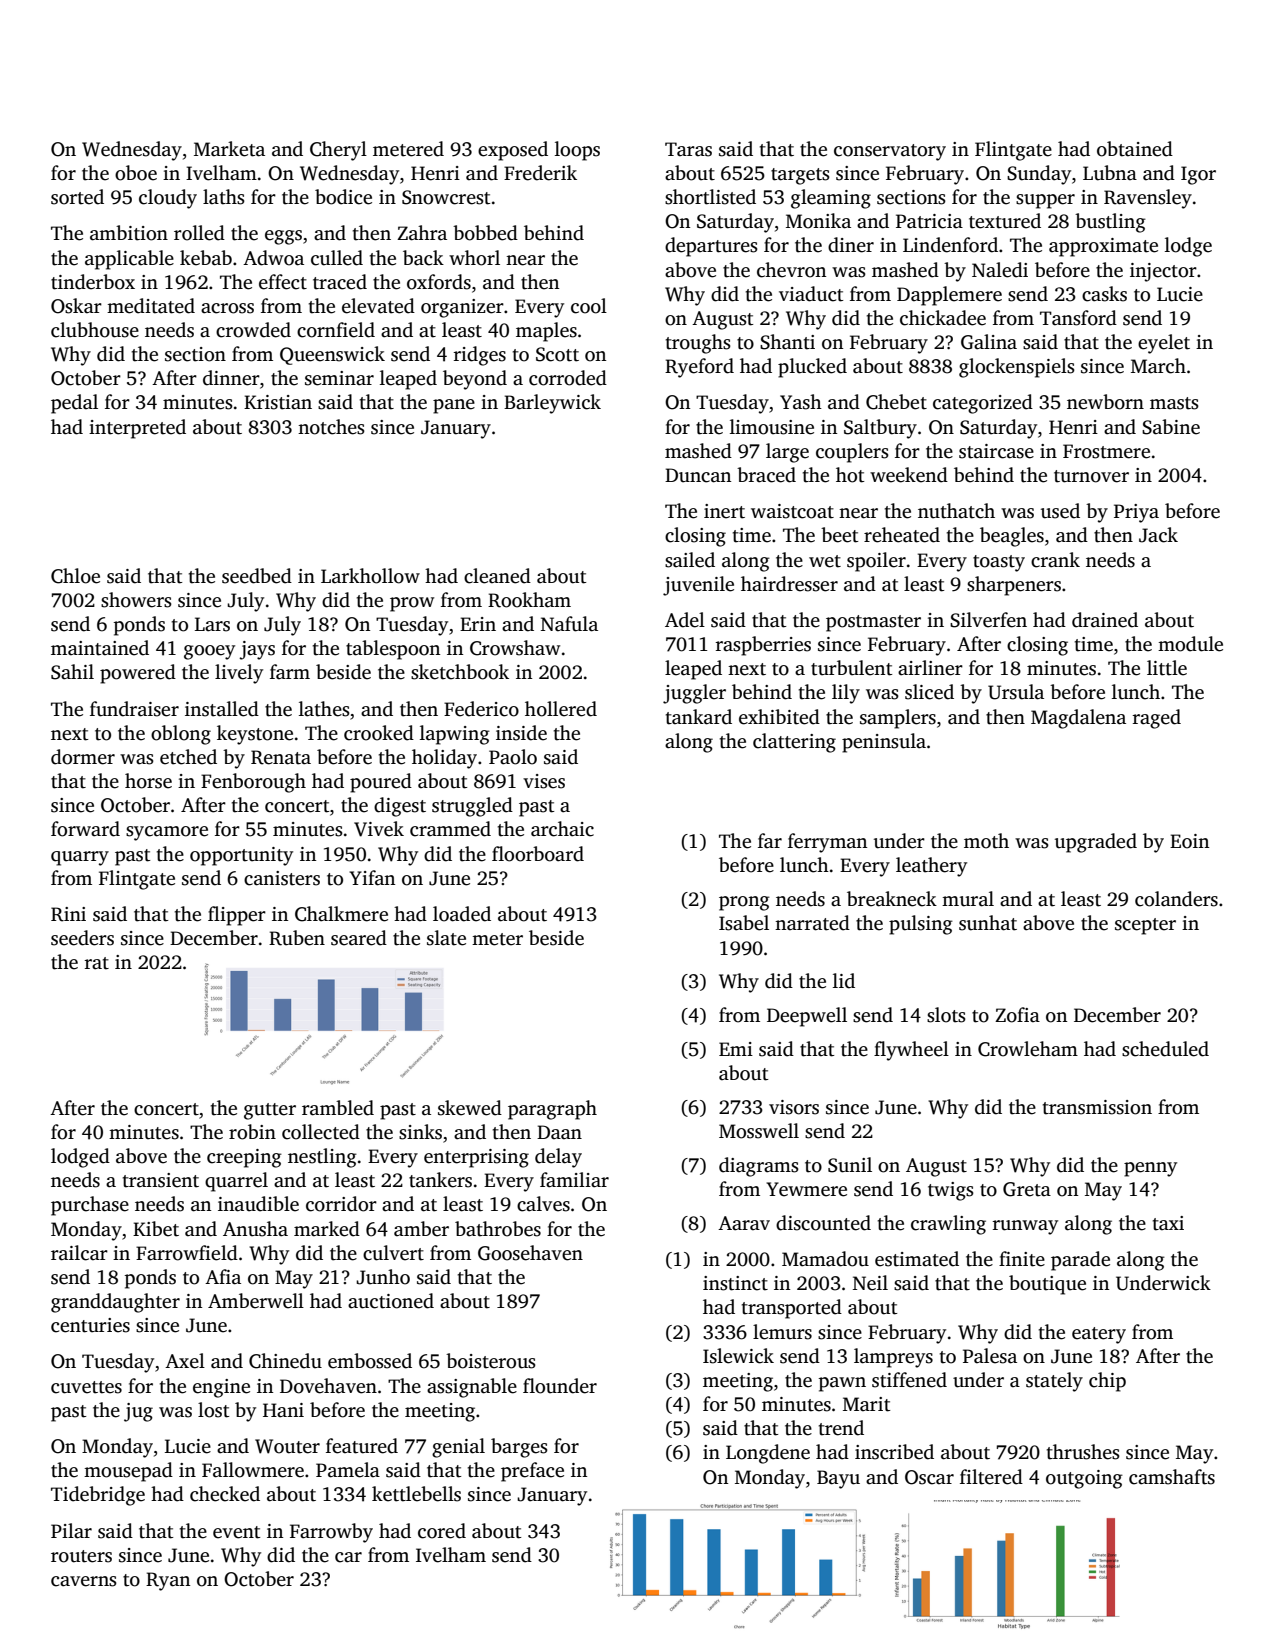 This image has width=1276, height=1651. I want to click on skewed, so click(470, 1108).
